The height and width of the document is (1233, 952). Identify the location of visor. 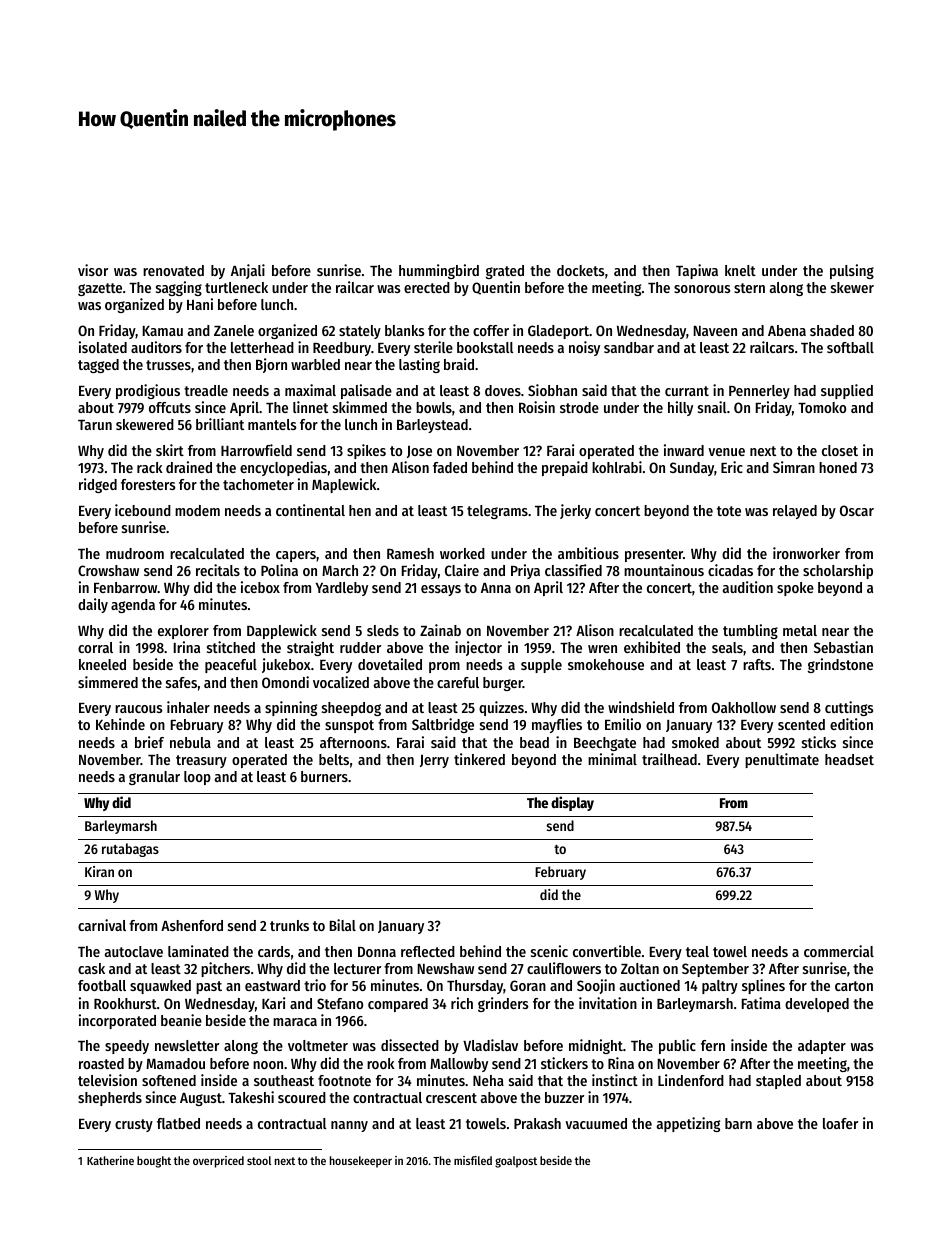
(93, 270).
